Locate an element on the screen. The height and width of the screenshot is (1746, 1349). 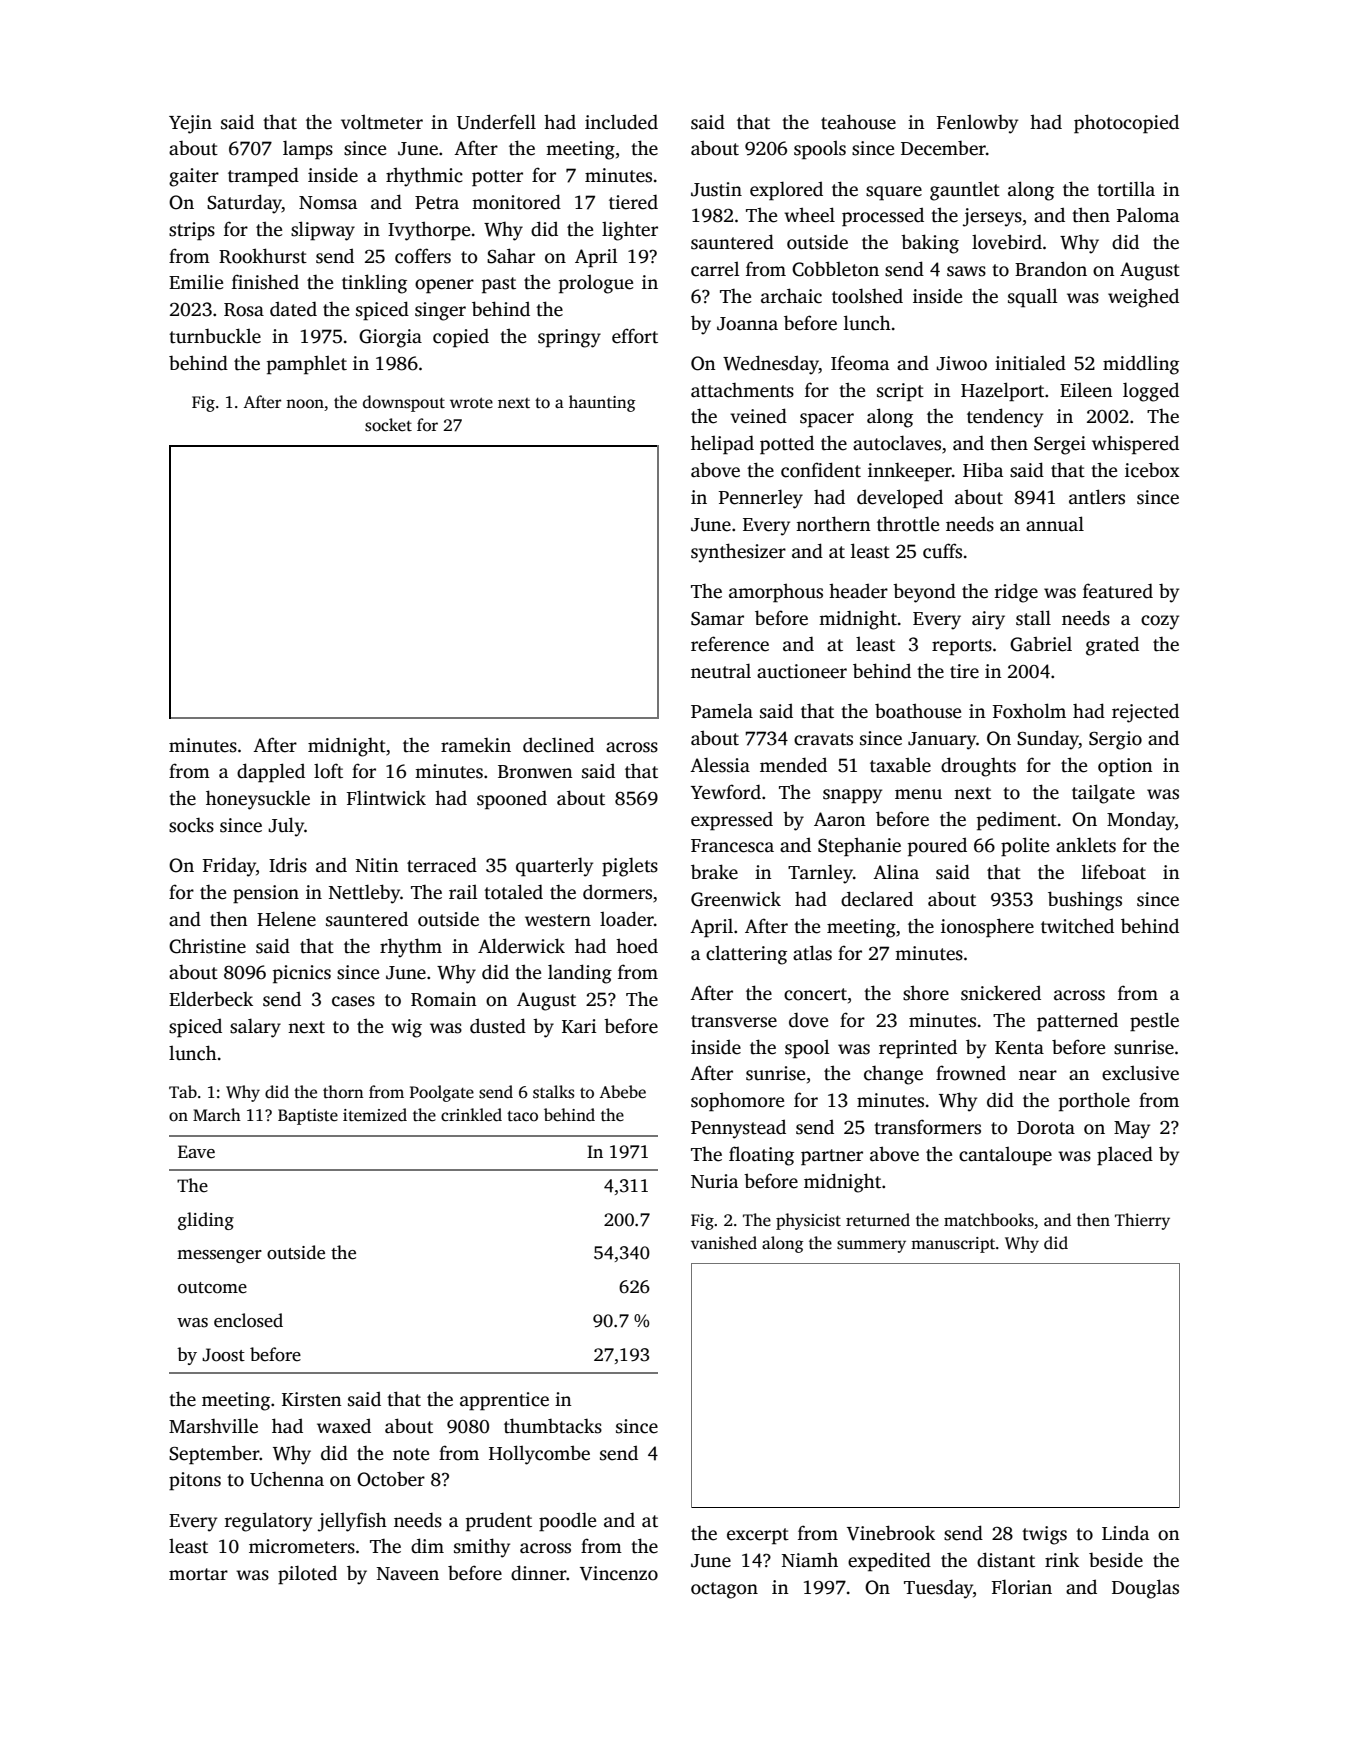
boathouse is located at coordinates (918, 711).
